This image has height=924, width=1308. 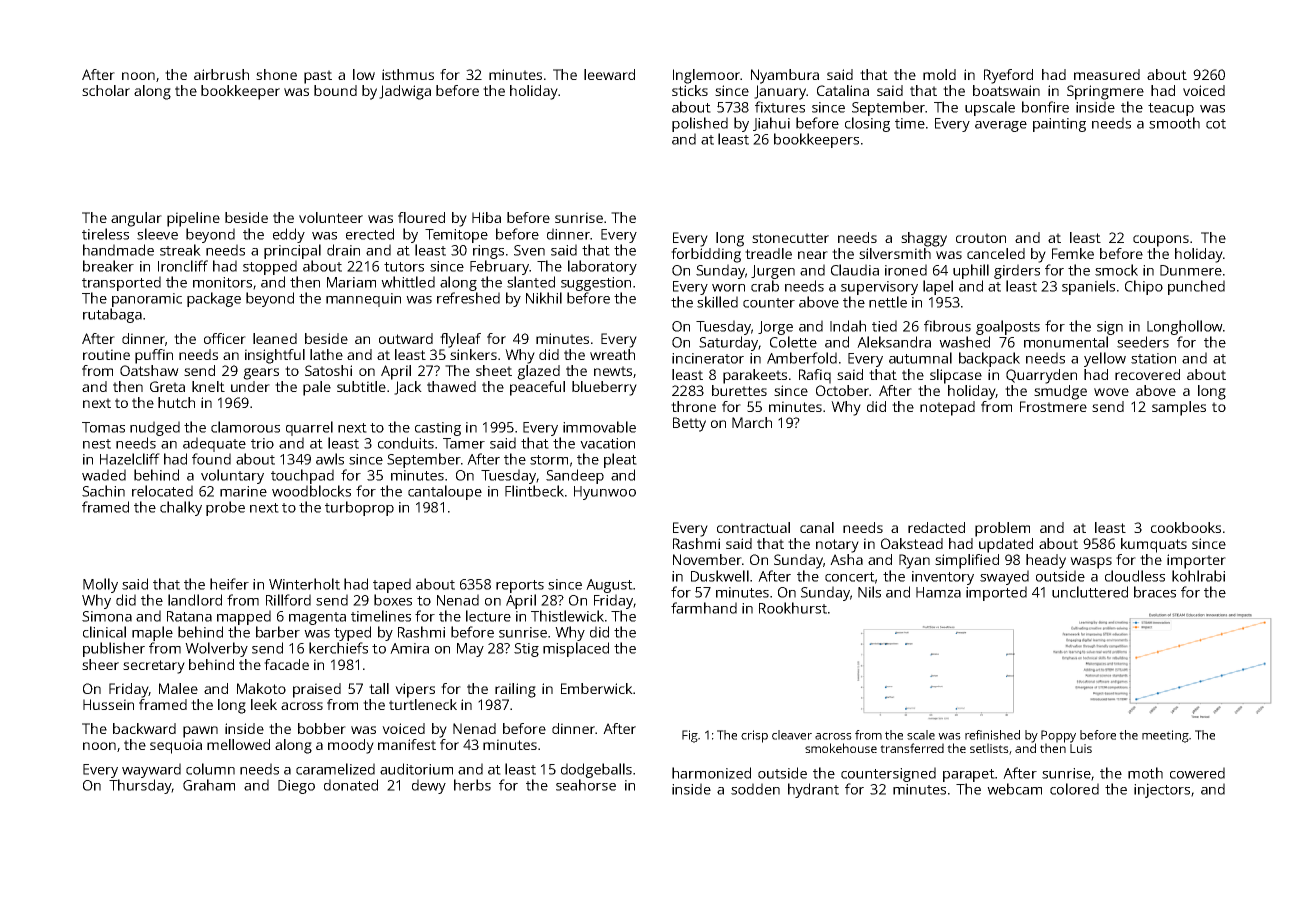 I want to click on injectors, so click(x=1162, y=790).
